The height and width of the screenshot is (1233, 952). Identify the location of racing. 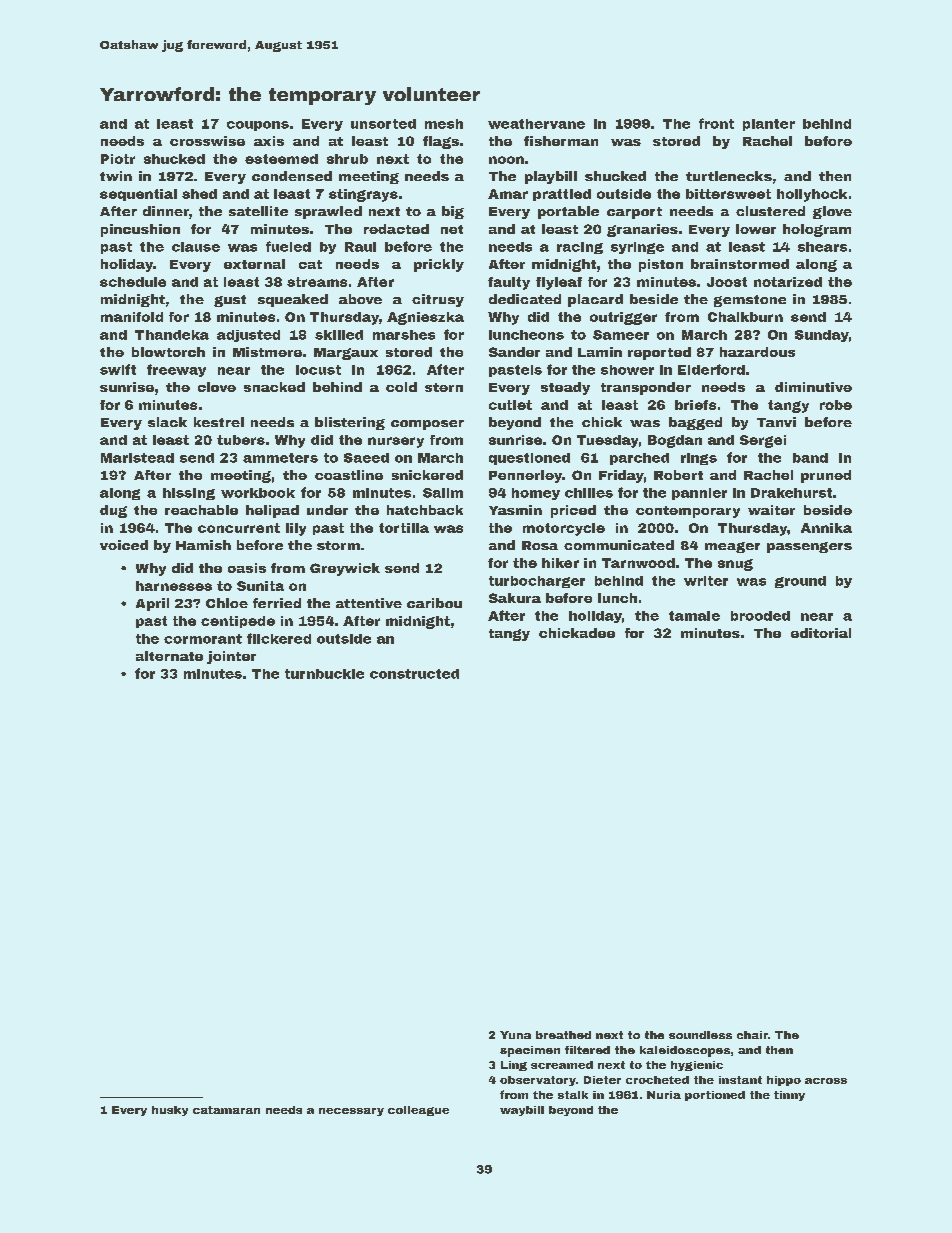
(580, 248).
